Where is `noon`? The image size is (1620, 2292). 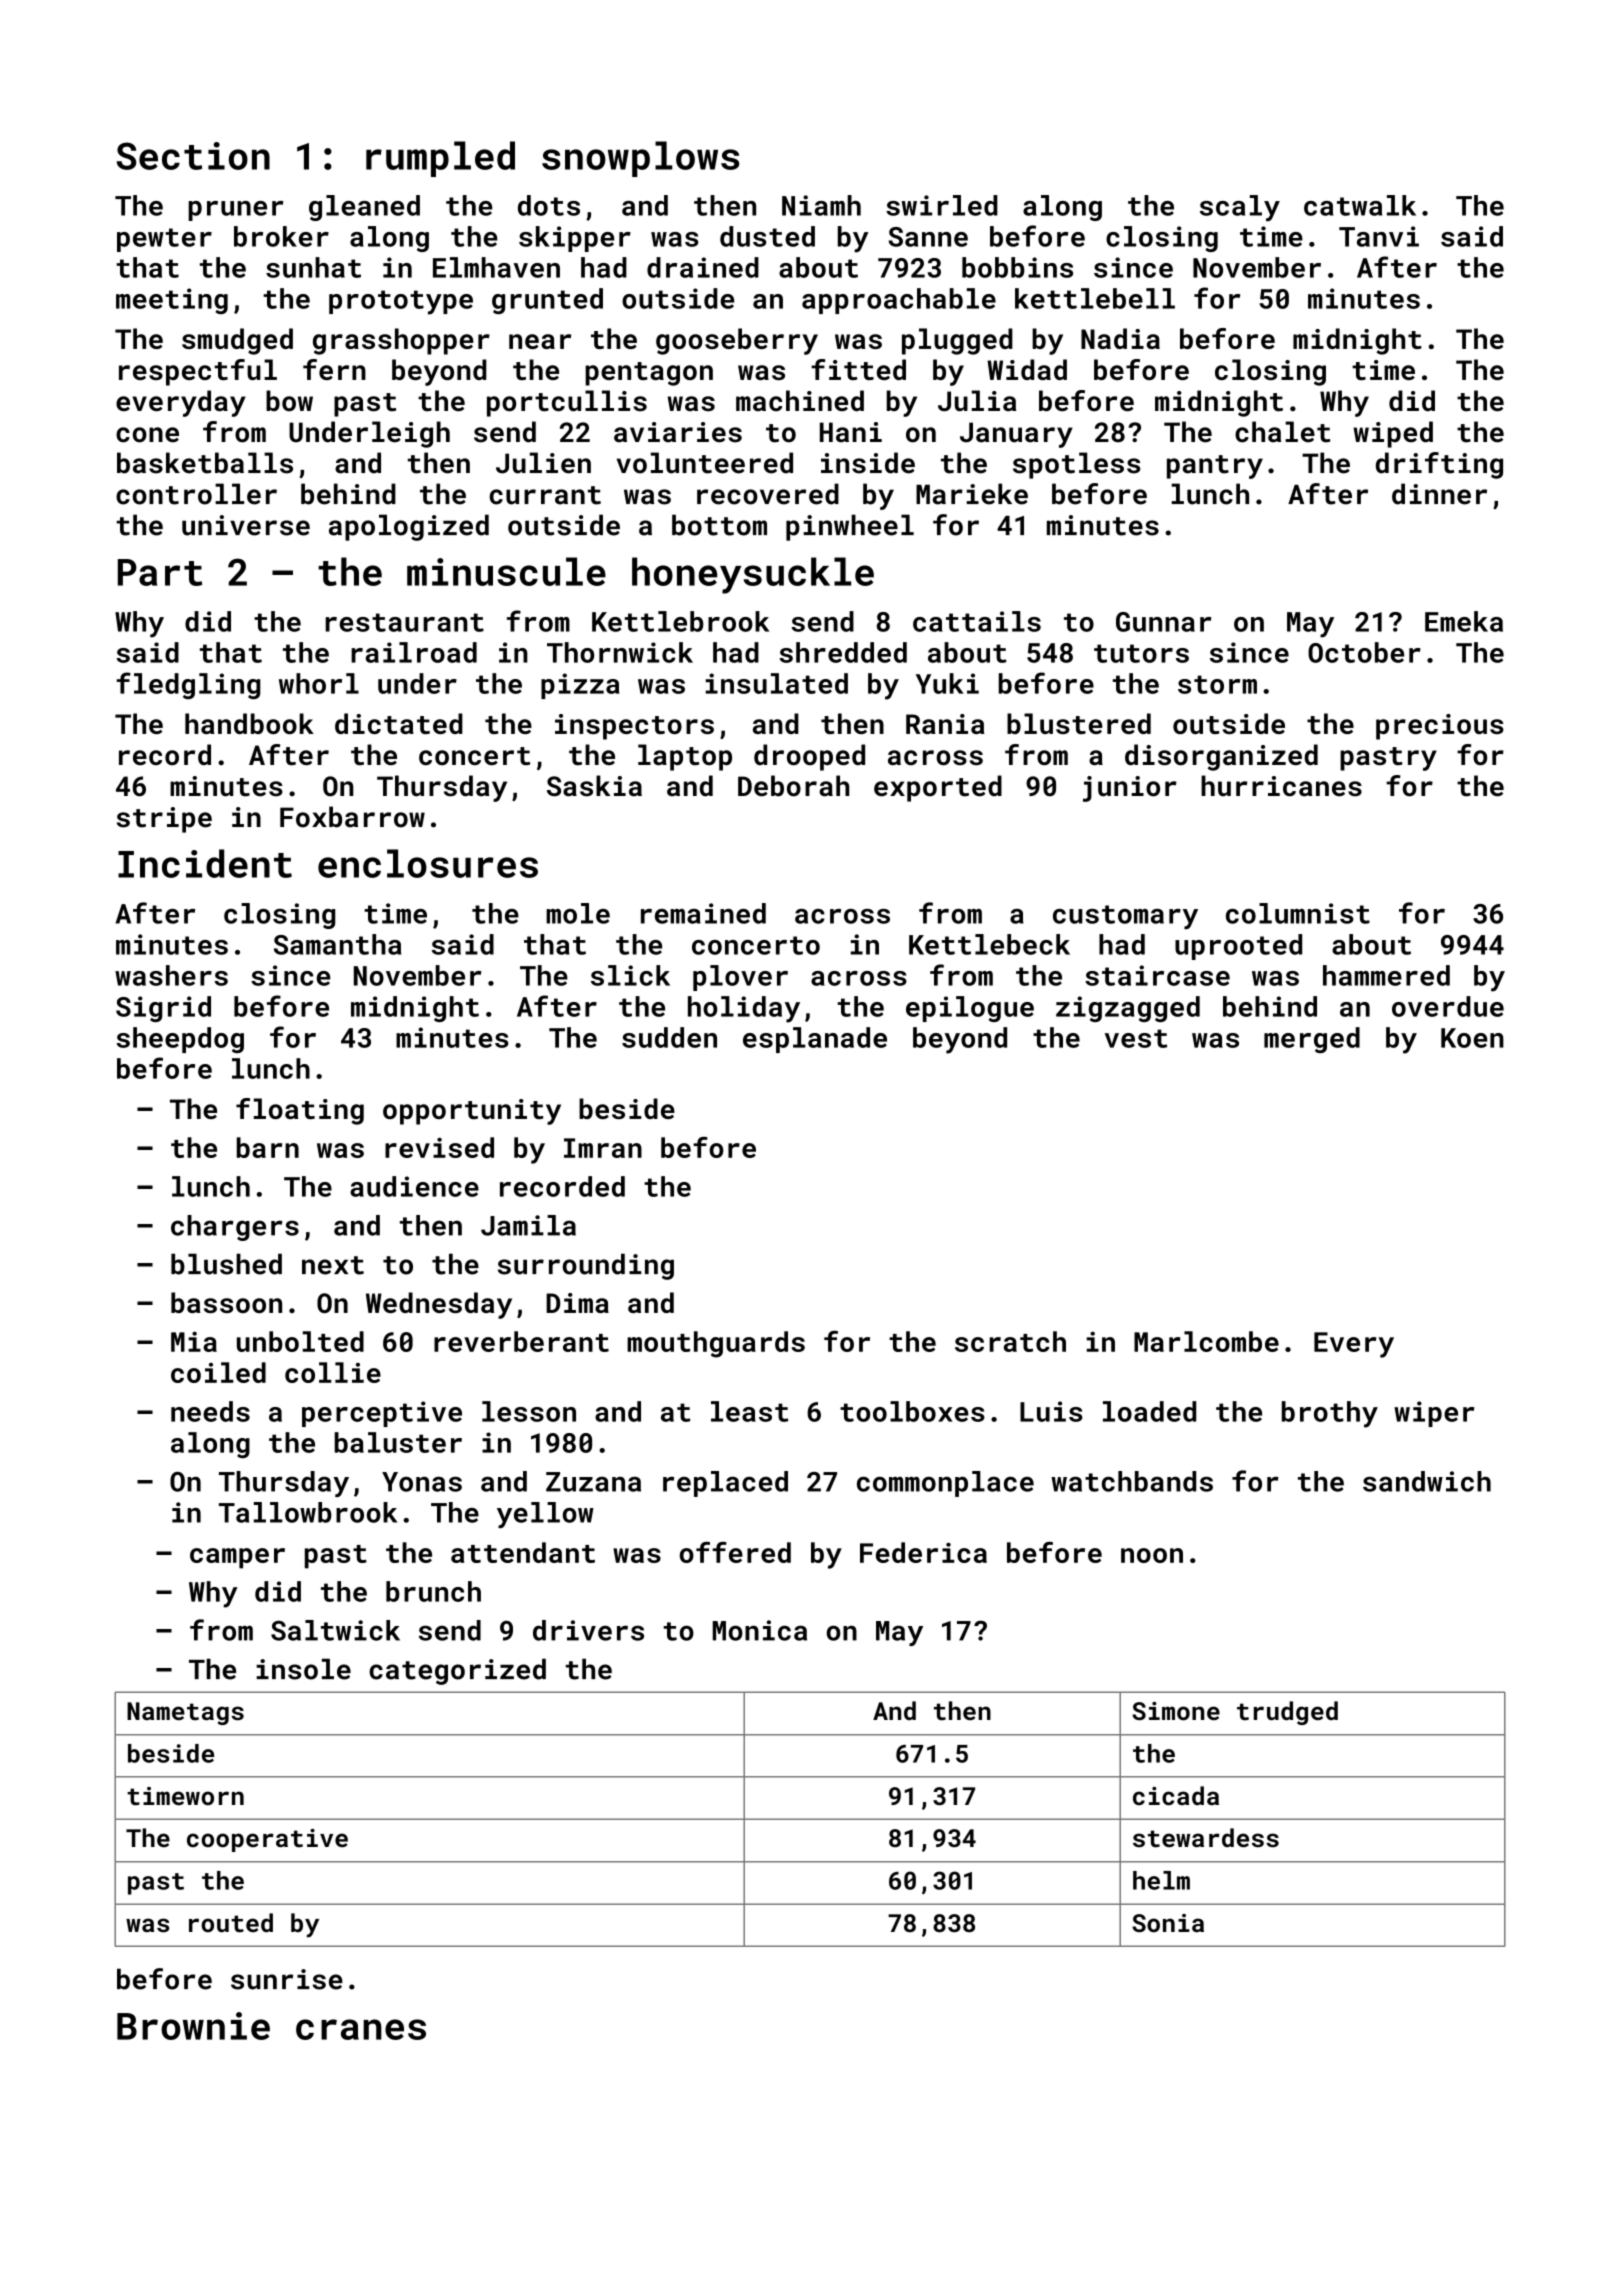 noon is located at coordinates (1152, 1555).
